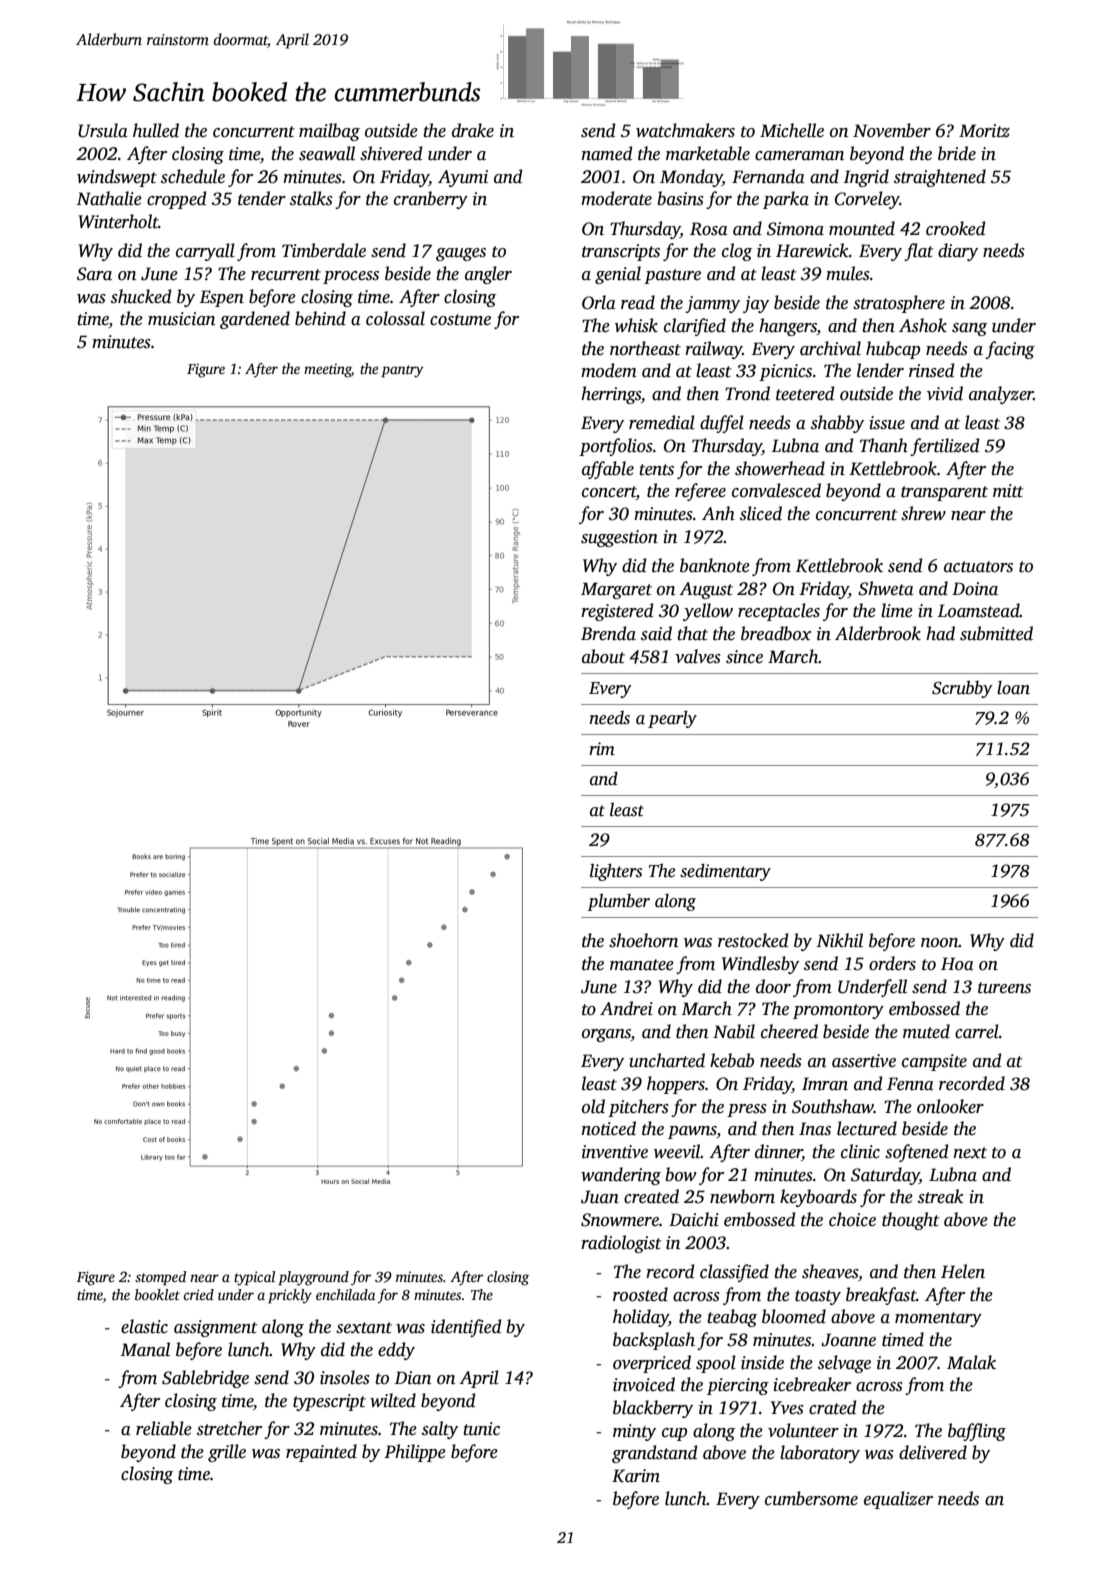  Describe the element at coordinates (878, 633) in the screenshot. I see `Alderbrook` at that location.
